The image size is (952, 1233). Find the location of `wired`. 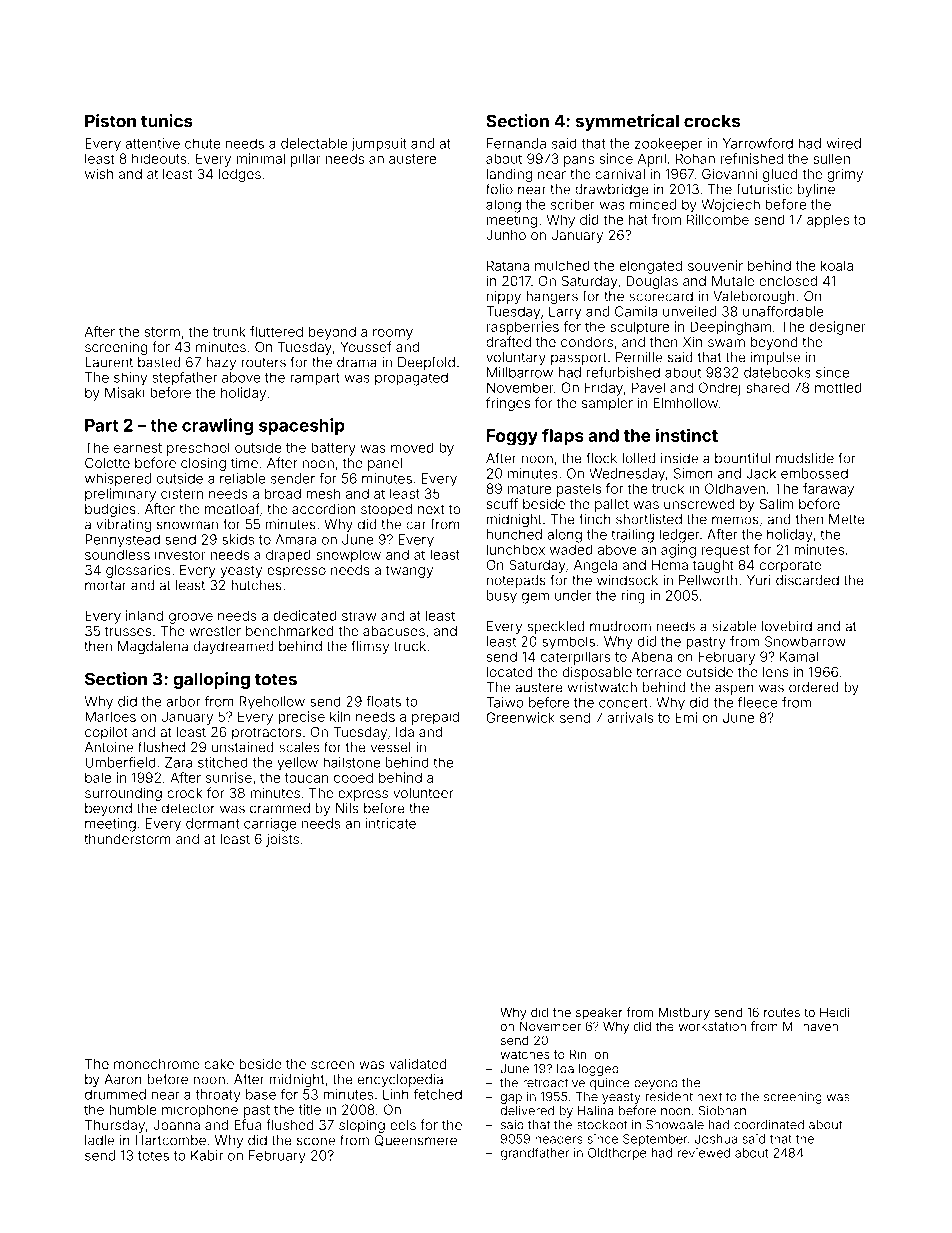

wired is located at coordinates (843, 143).
